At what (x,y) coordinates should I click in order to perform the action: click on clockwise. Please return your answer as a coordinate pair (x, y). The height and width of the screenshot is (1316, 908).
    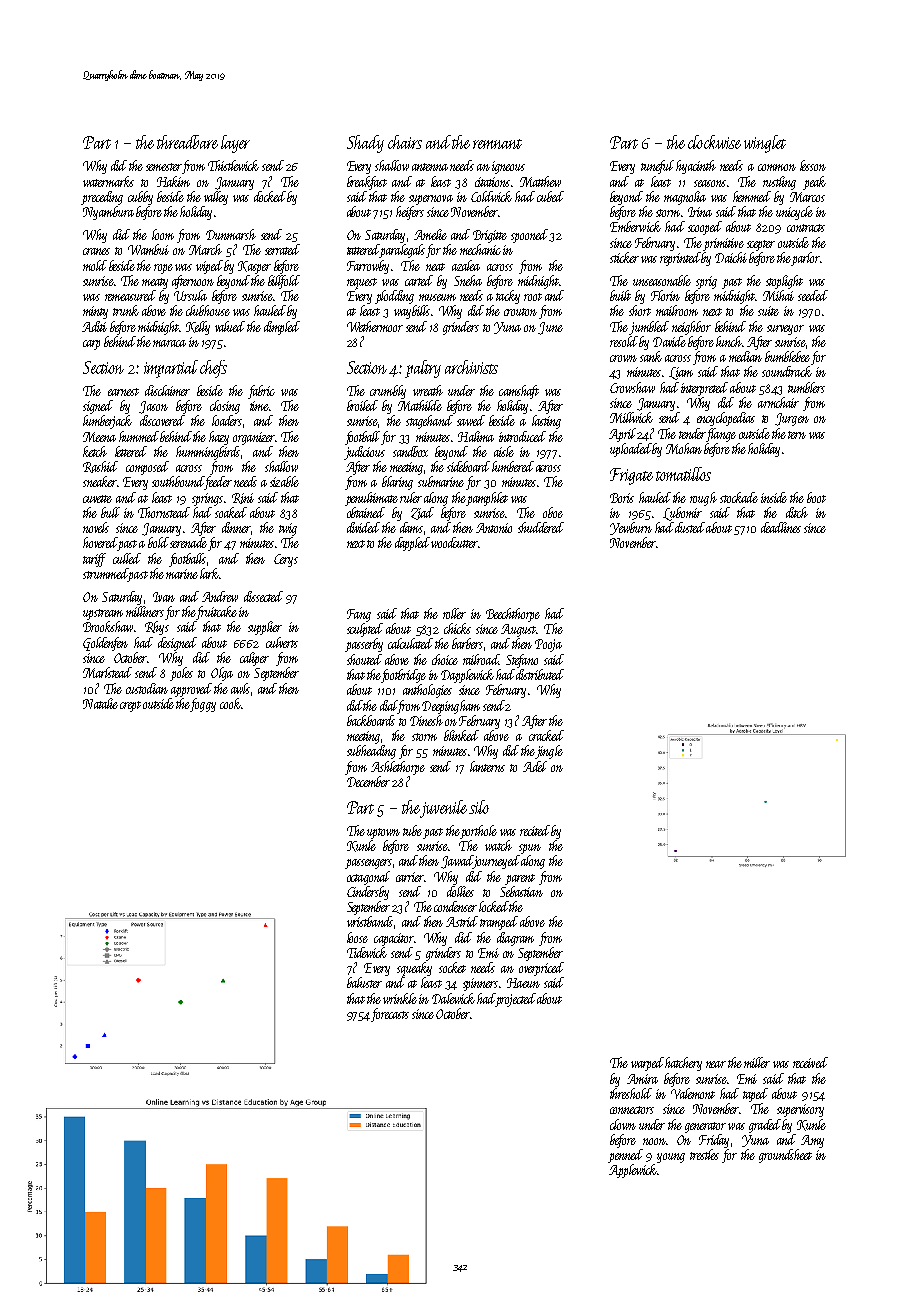
    Looking at the image, I should click on (714, 142).
